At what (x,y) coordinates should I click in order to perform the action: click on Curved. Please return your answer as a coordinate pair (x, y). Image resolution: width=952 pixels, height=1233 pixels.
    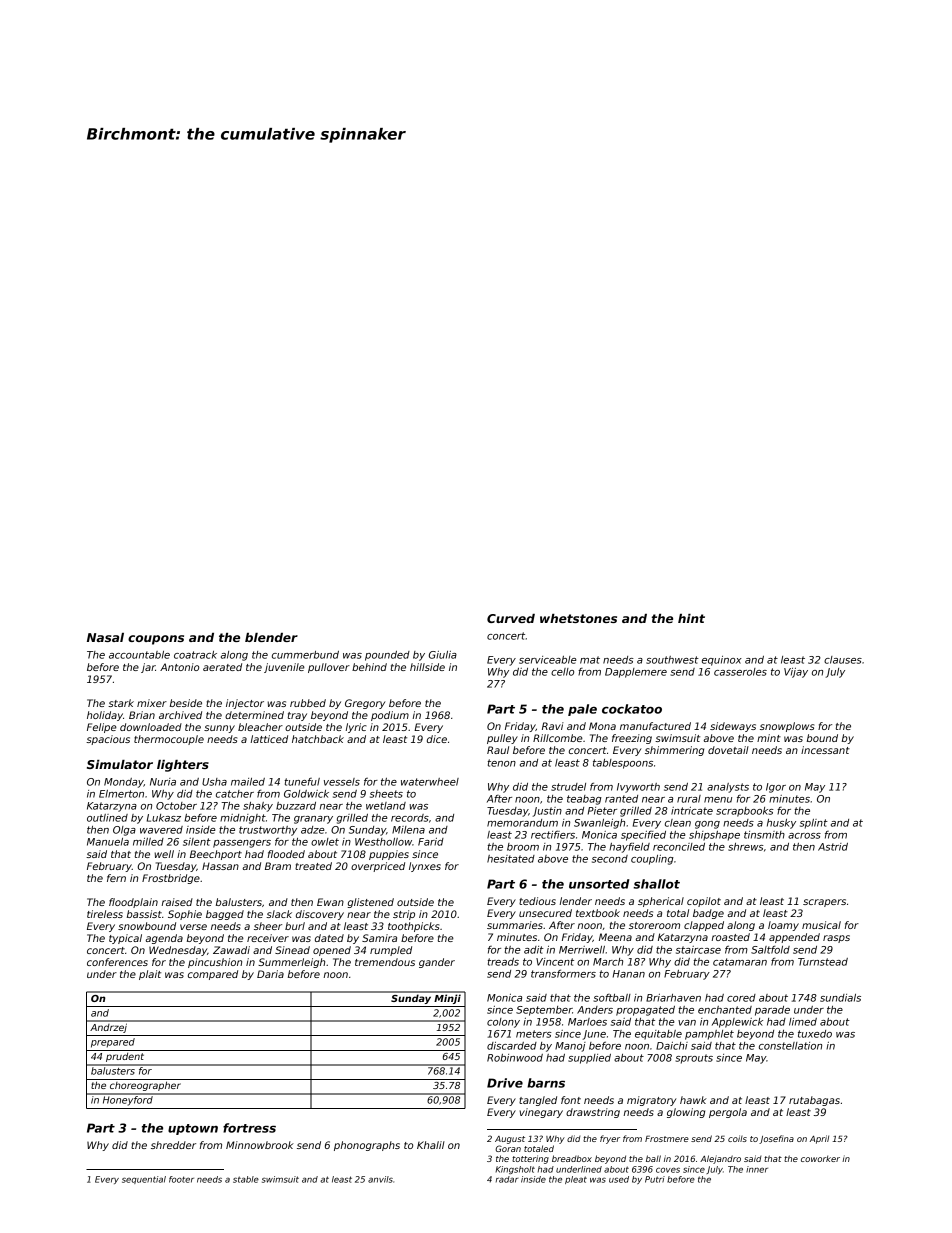
    Looking at the image, I should click on (511, 618).
